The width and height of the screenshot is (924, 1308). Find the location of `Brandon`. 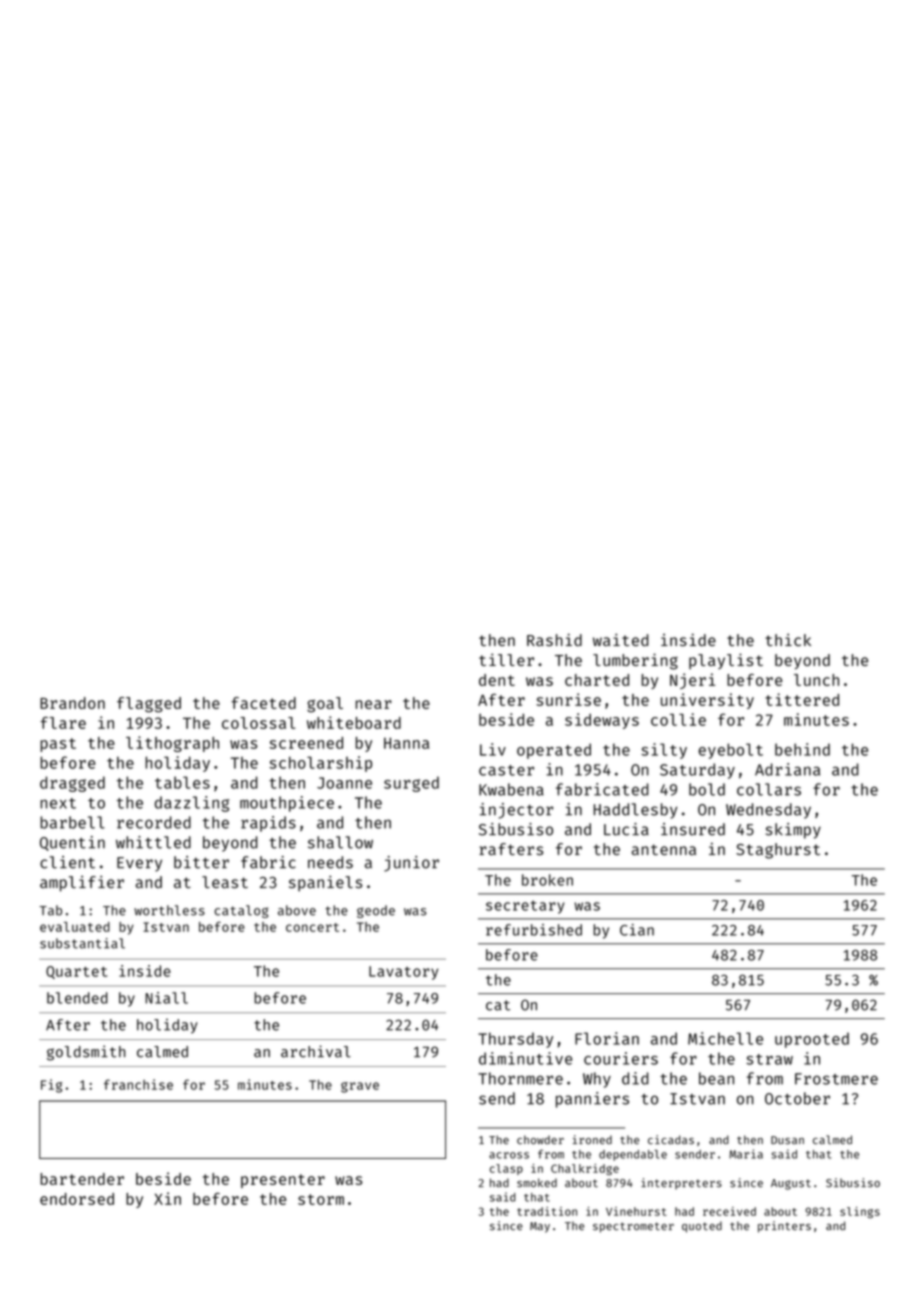

Brandon is located at coordinates (72, 703).
